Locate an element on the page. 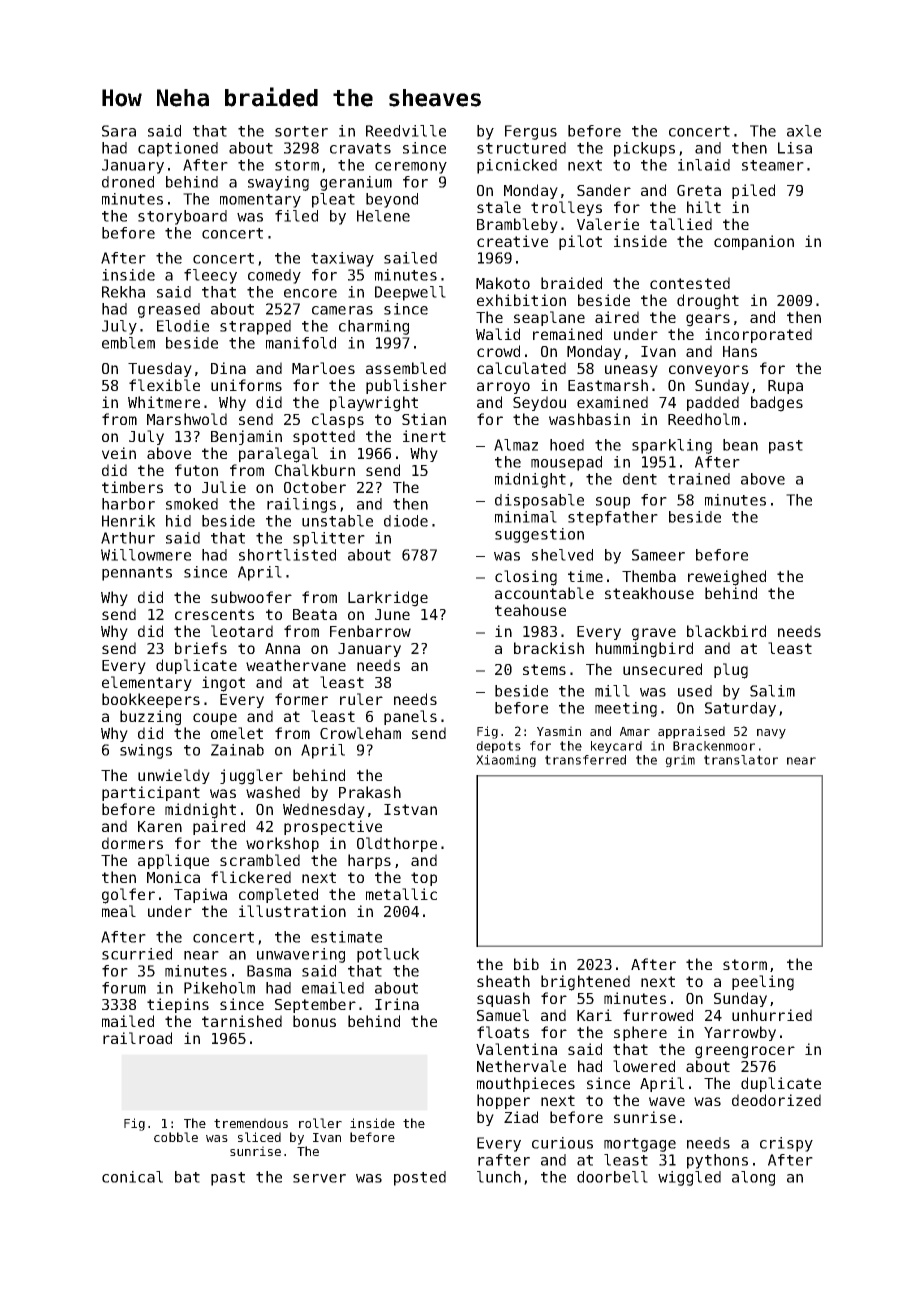  posted is located at coordinates (420, 1178).
